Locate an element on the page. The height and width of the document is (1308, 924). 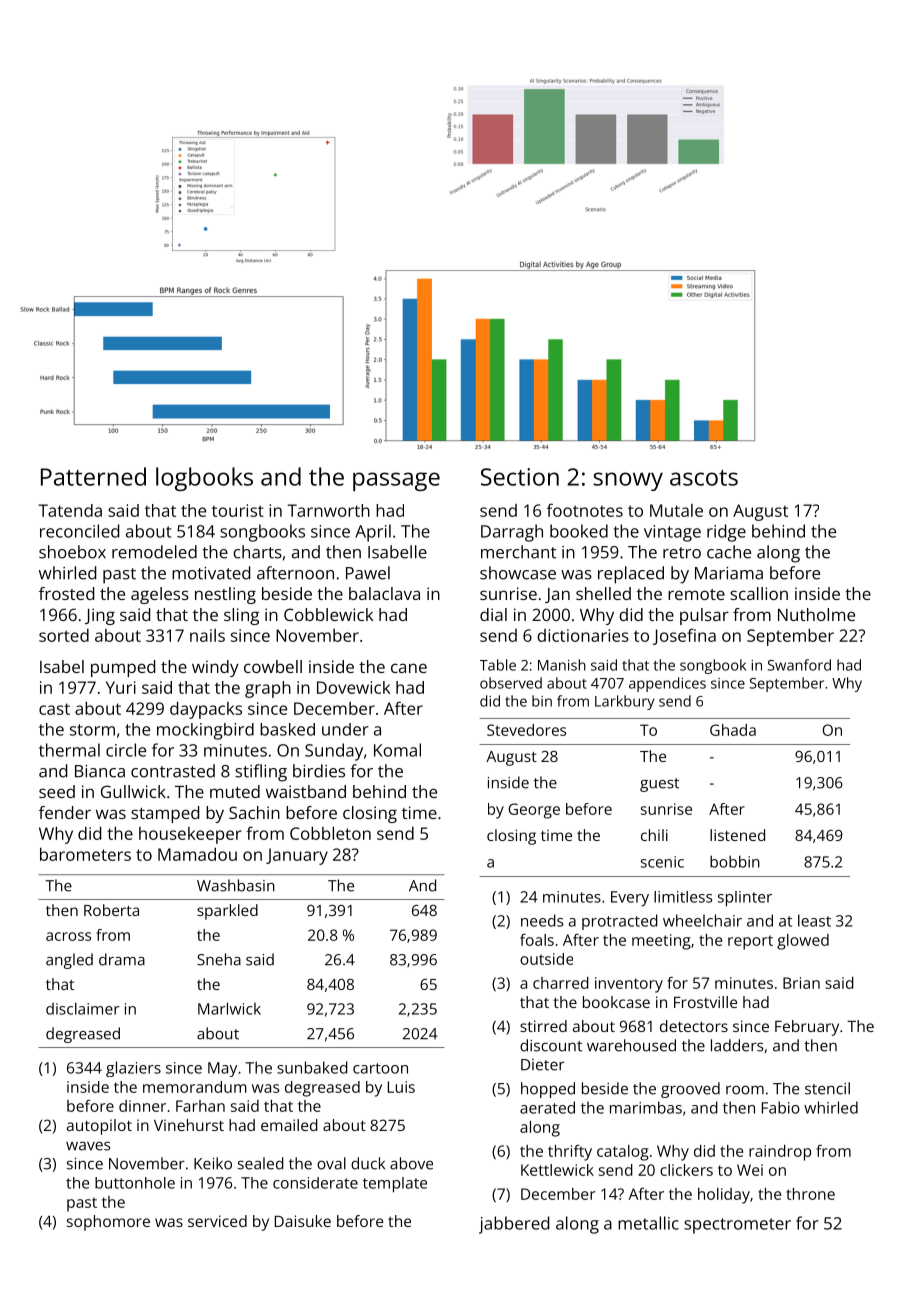
Swanford is located at coordinates (799, 665).
